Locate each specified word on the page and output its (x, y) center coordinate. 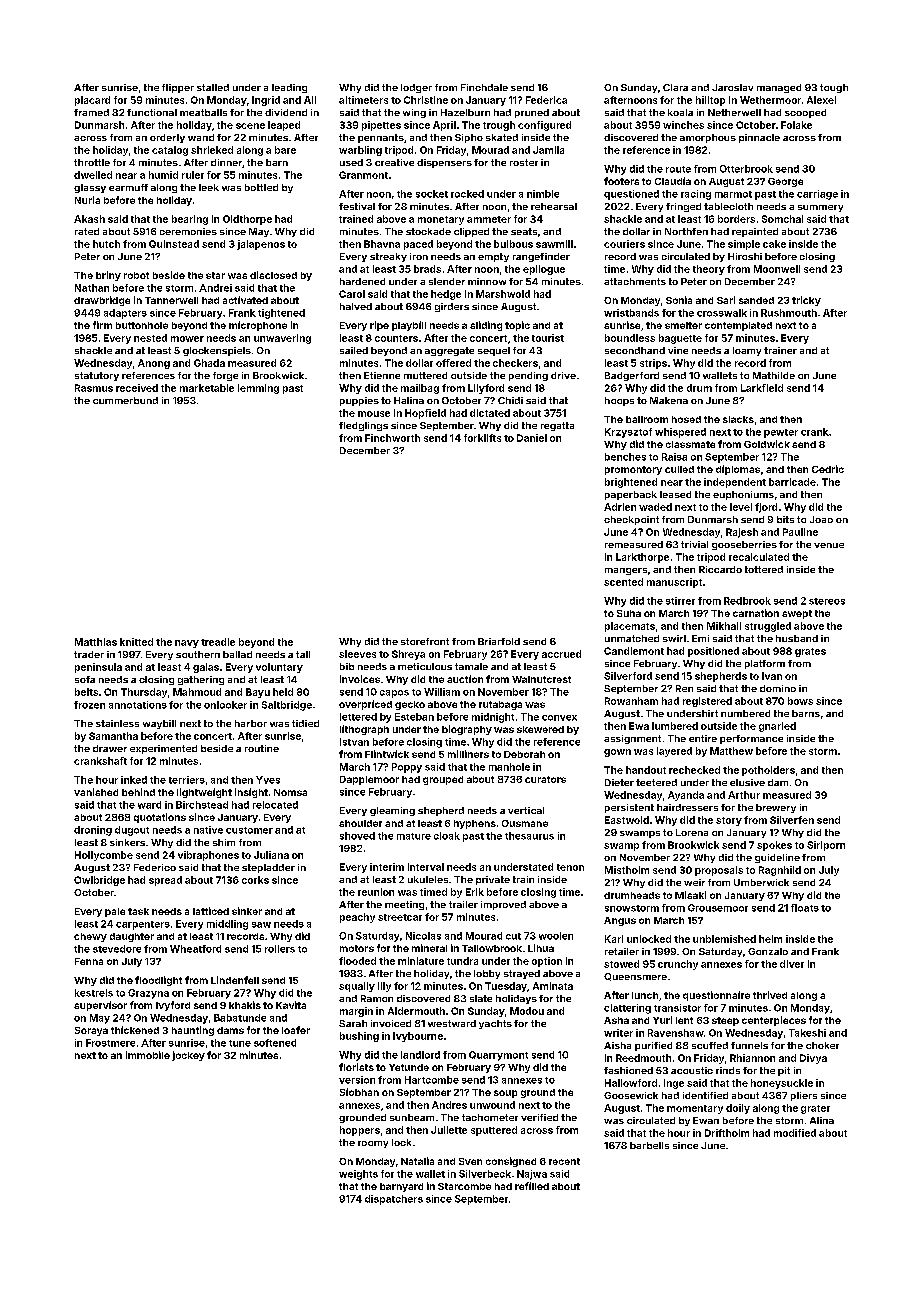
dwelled (93, 175)
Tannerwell (171, 300)
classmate (690, 444)
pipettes (381, 126)
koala (680, 112)
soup (505, 1094)
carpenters (143, 925)
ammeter (489, 219)
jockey (188, 1056)
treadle (218, 642)
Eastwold (627, 820)
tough (834, 88)
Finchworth (392, 438)
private (493, 880)
